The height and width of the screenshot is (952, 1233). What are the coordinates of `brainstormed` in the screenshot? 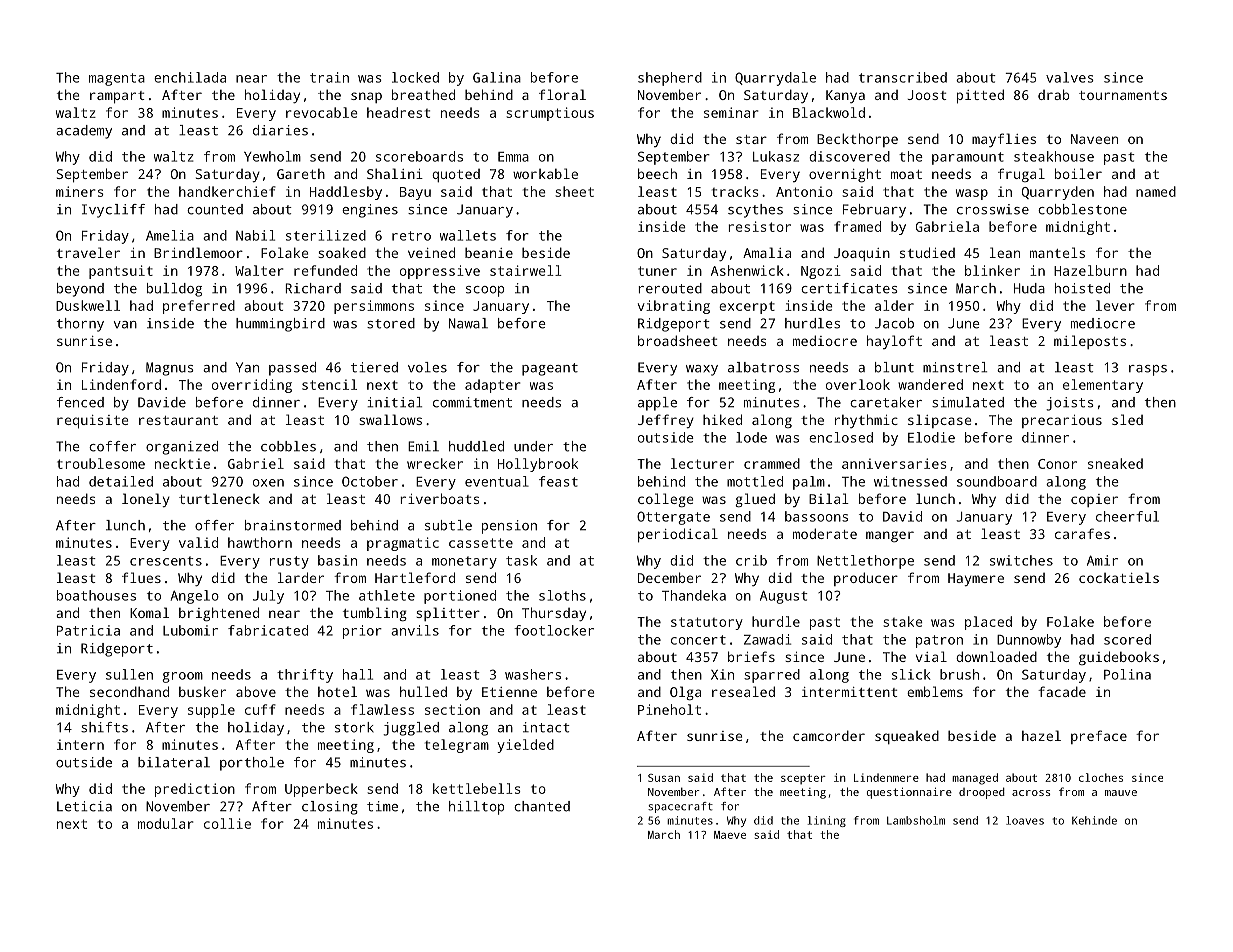 It's located at (293, 525).
